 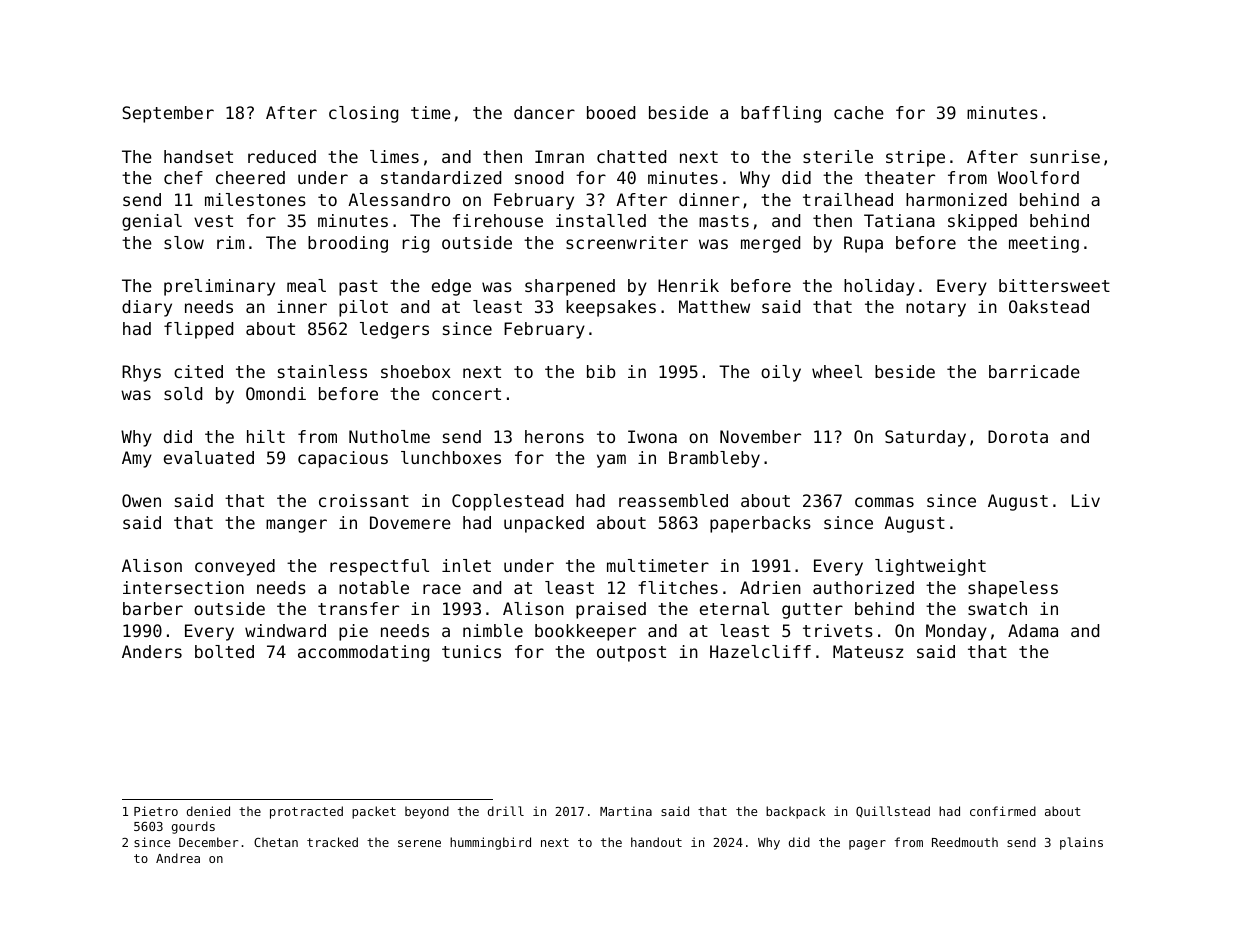 What do you see at coordinates (734, 608) in the screenshot?
I see `eternal` at bounding box center [734, 608].
